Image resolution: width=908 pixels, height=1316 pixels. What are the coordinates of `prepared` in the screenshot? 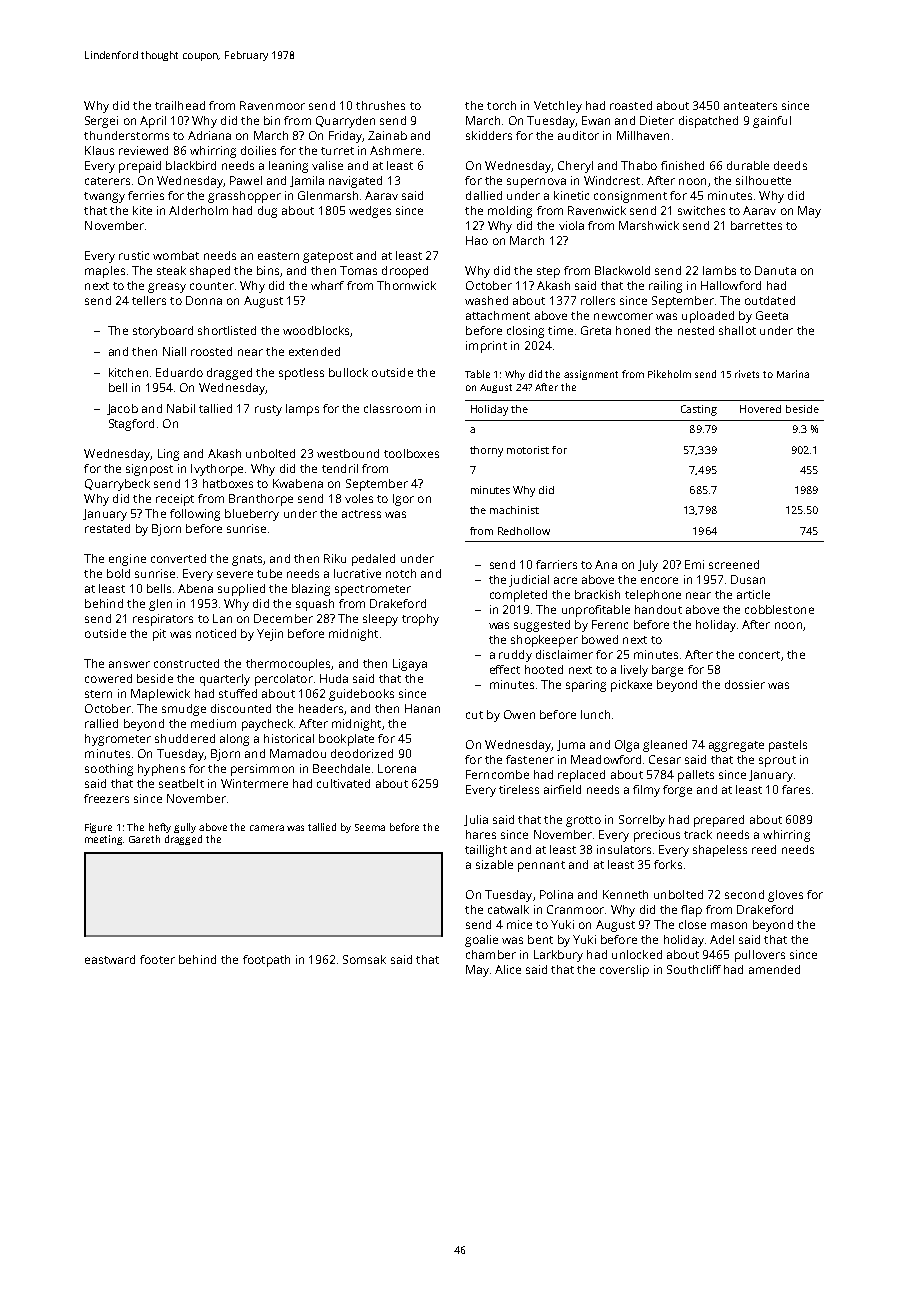 It's located at (719, 821).
